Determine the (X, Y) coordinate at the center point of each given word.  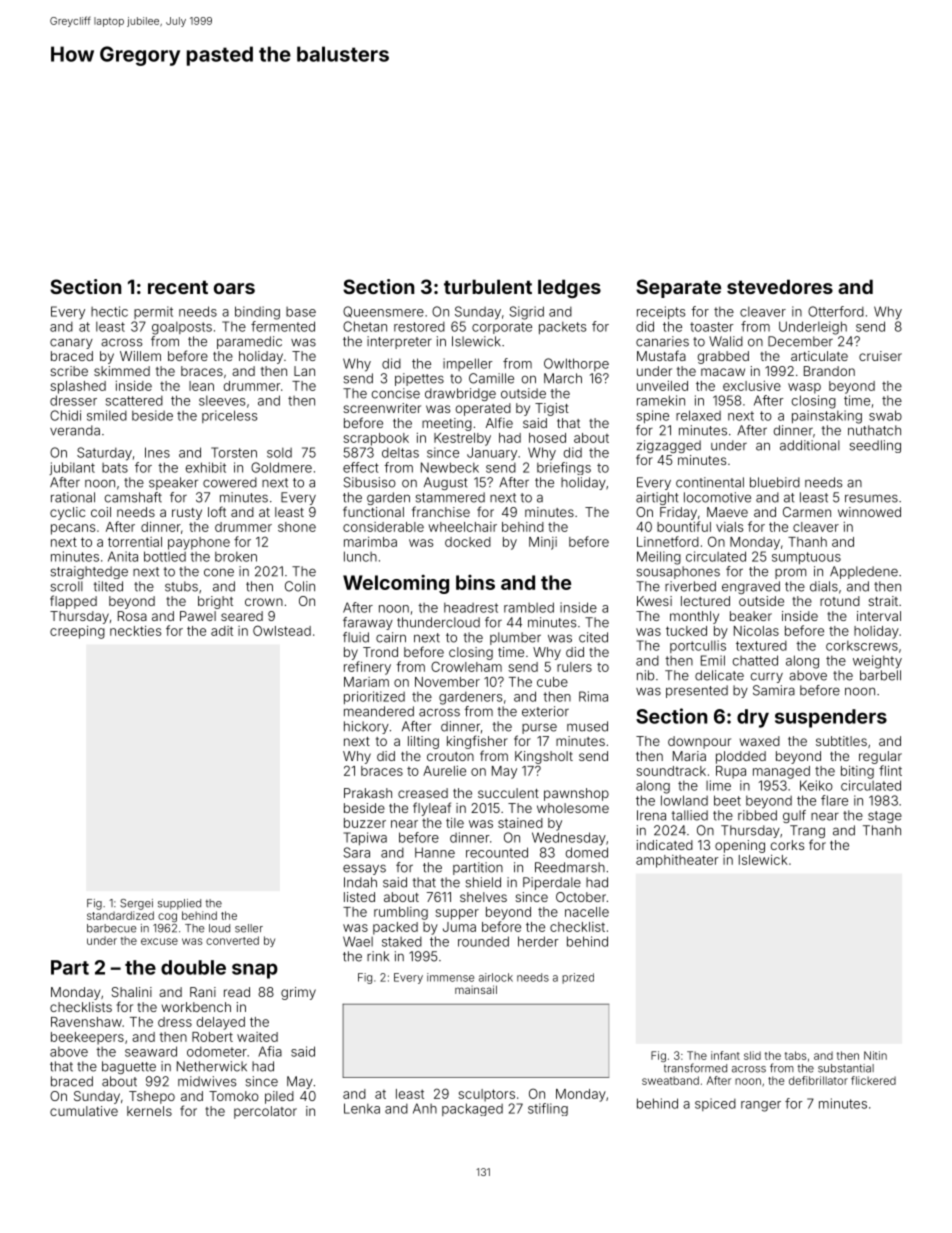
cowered (230, 482)
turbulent (488, 286)
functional (373, 511)
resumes (871, 498)
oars (234, 288)
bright (215, 602)
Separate (678, 288)
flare (834, 800)
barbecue (111, 928)
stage (885, 817)
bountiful (684, 526)
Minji (543, 543)
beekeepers (87, 1038)
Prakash (368, 793)
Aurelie (444, 771)
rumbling (401, 913)
